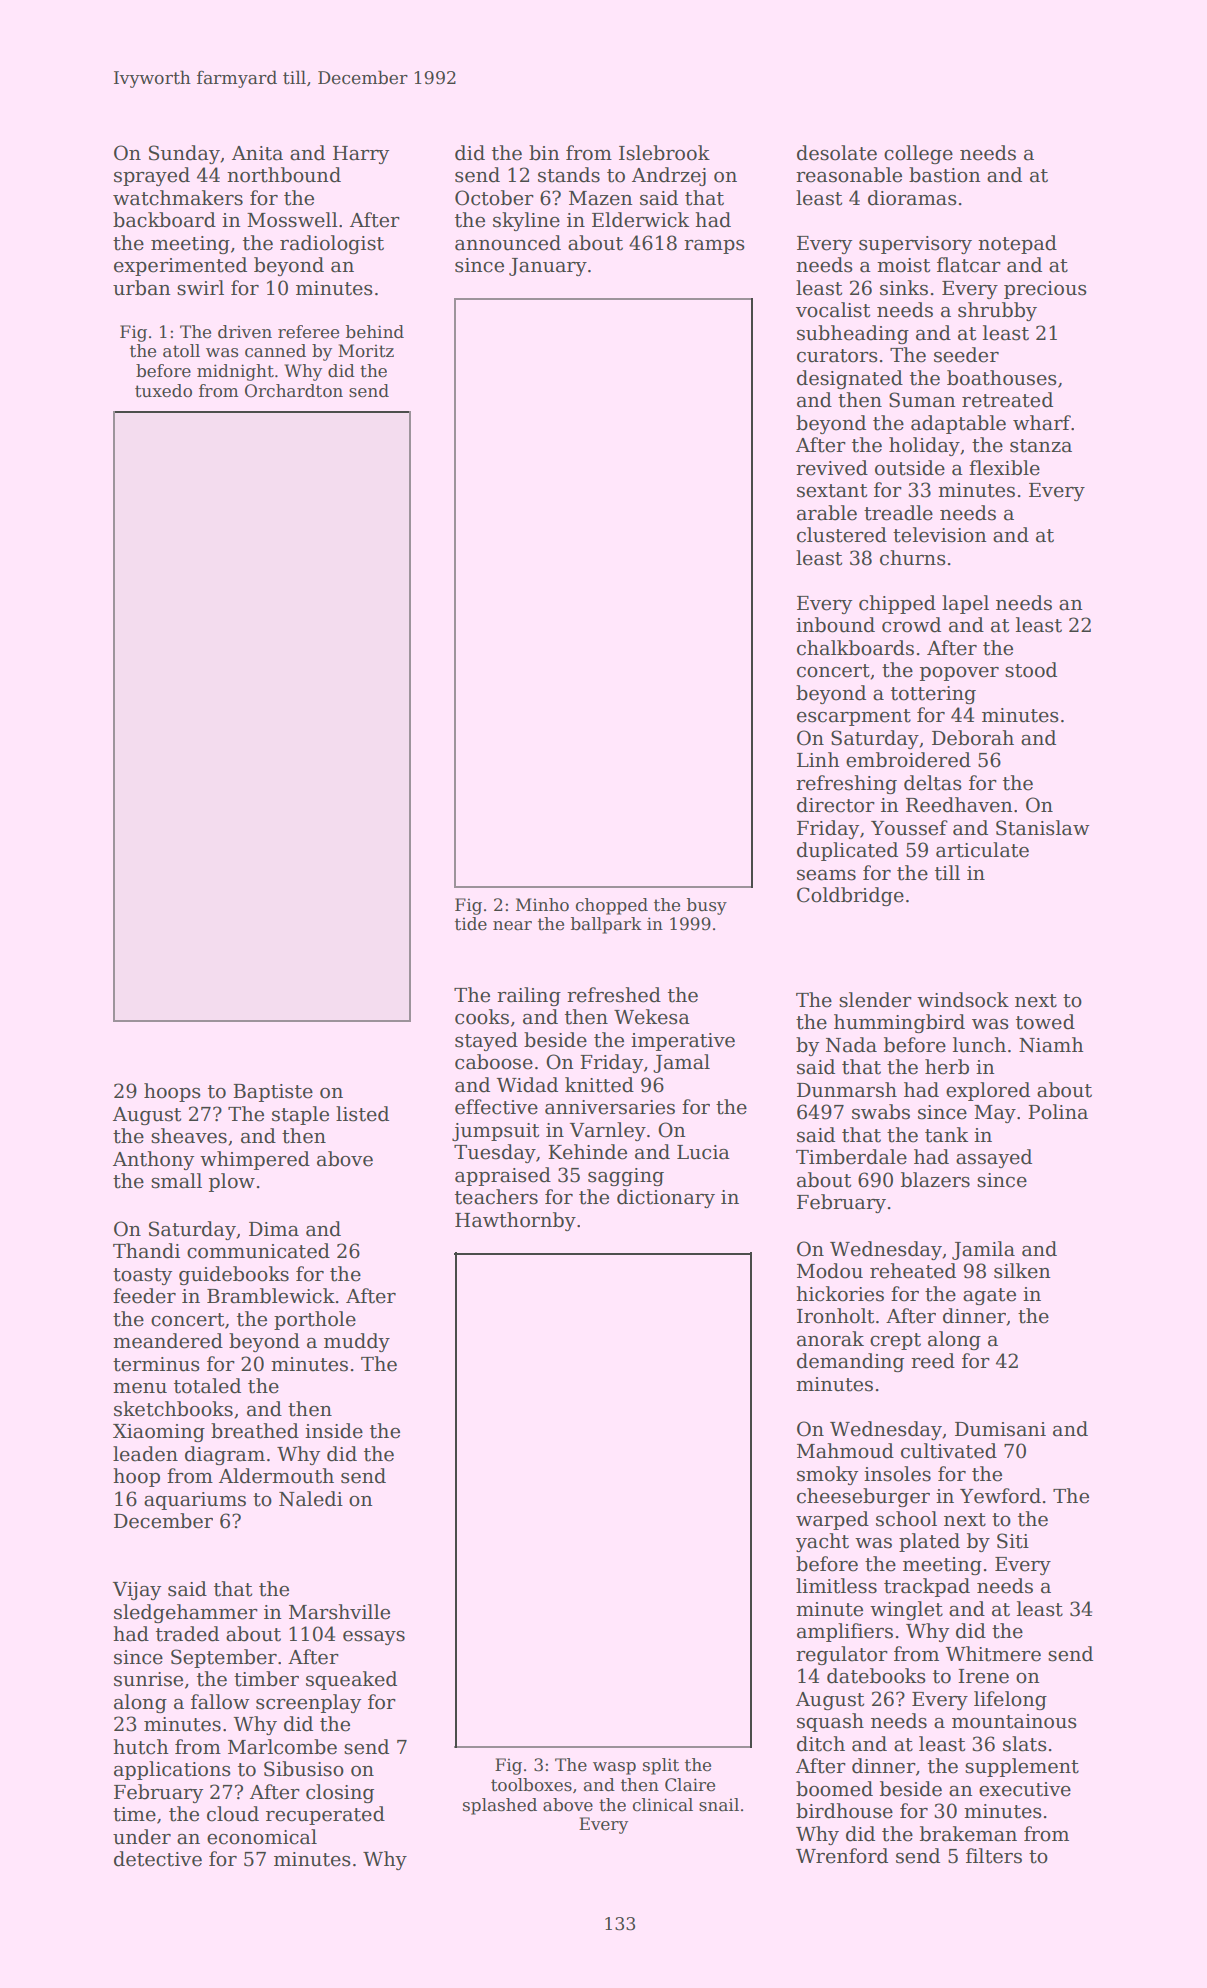  What do you see at coordinates (311, 1499) in the screenshot?
I see `Naledi` at bounding box center [311, 1499].
